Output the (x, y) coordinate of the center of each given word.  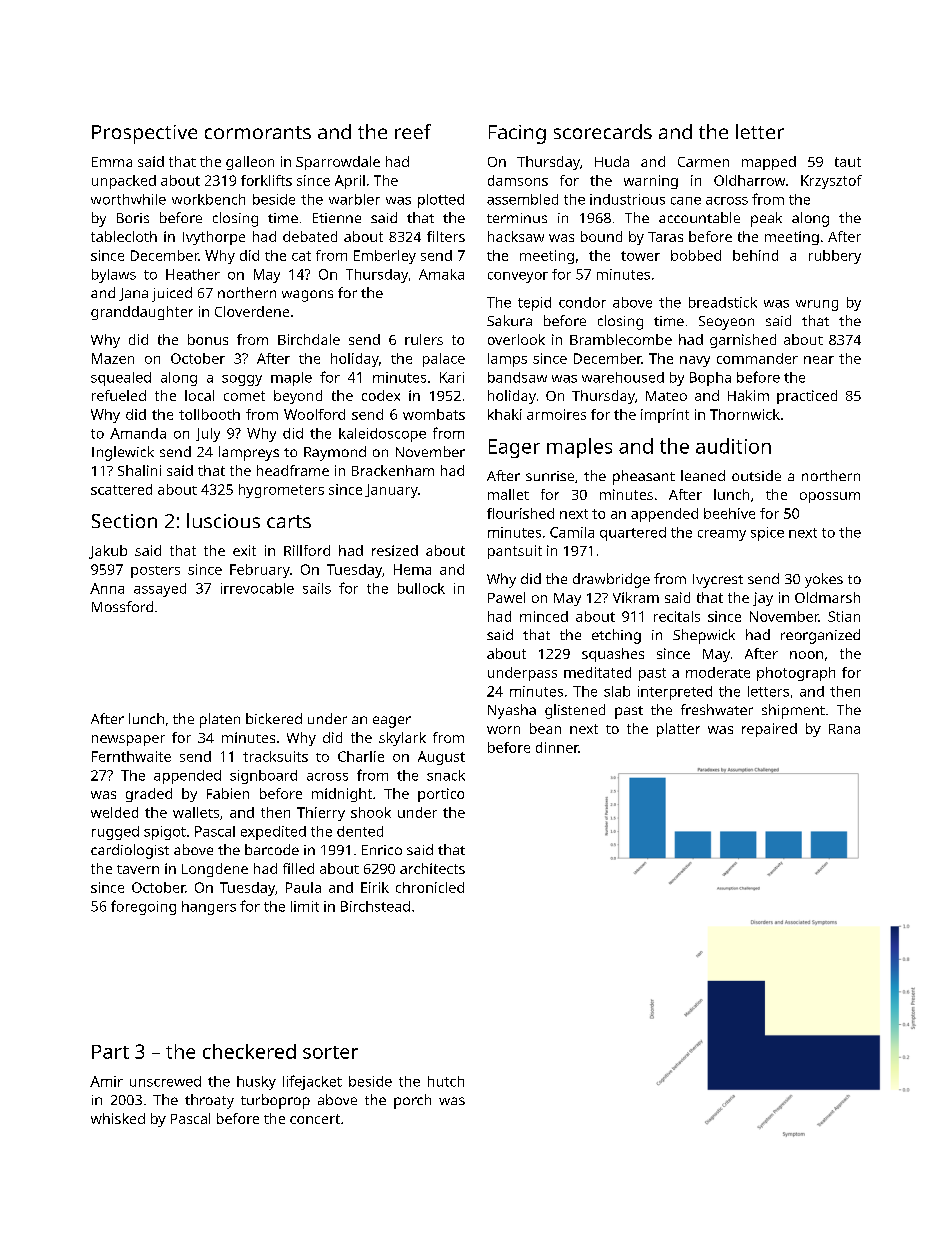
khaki (505, 414)
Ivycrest (718, 581)
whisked (118, 1118)
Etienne (337, 218)
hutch (446, 1081)
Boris (133, 218)
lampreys (249, 453)
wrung (817, 305)
